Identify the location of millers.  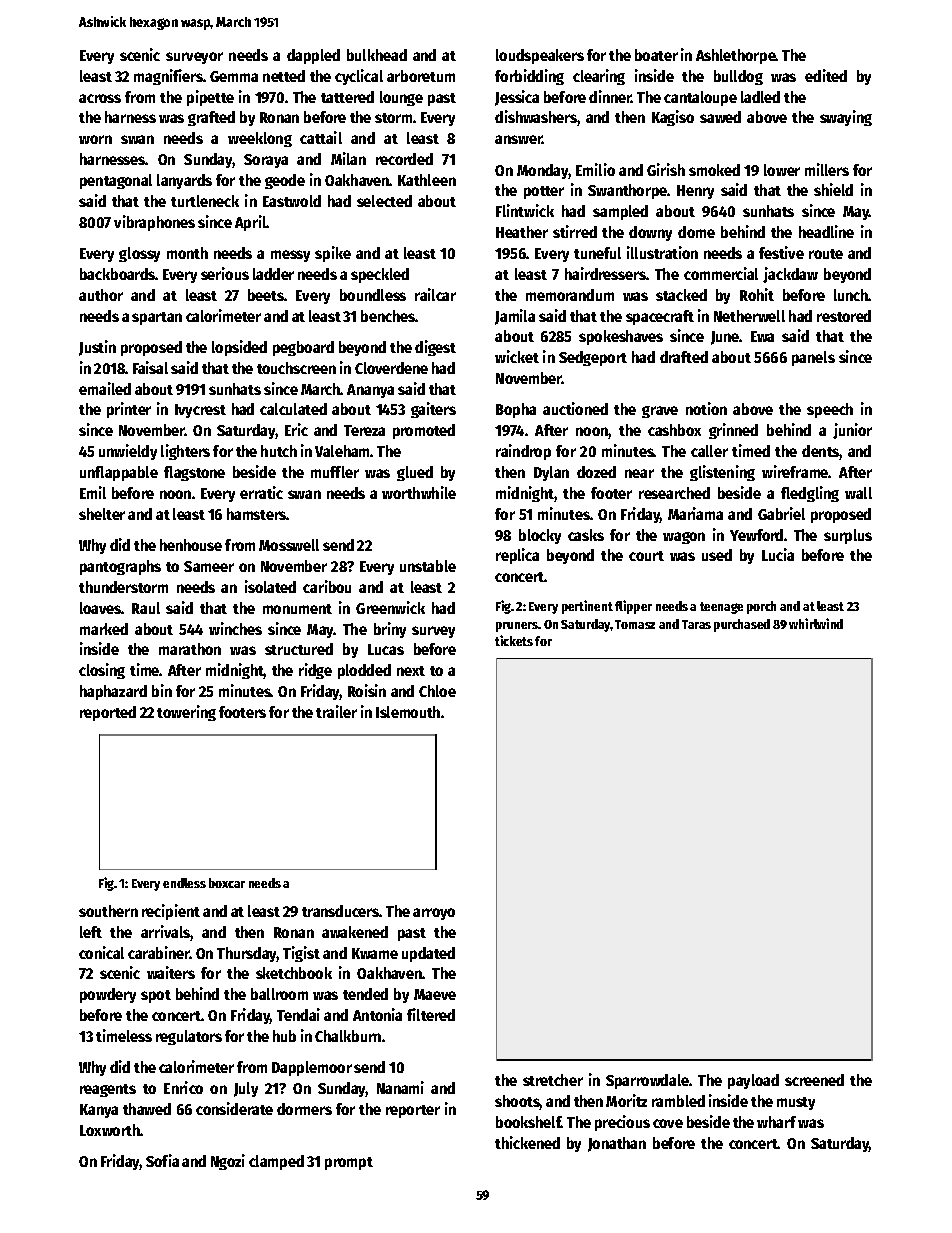
(827, 169).
